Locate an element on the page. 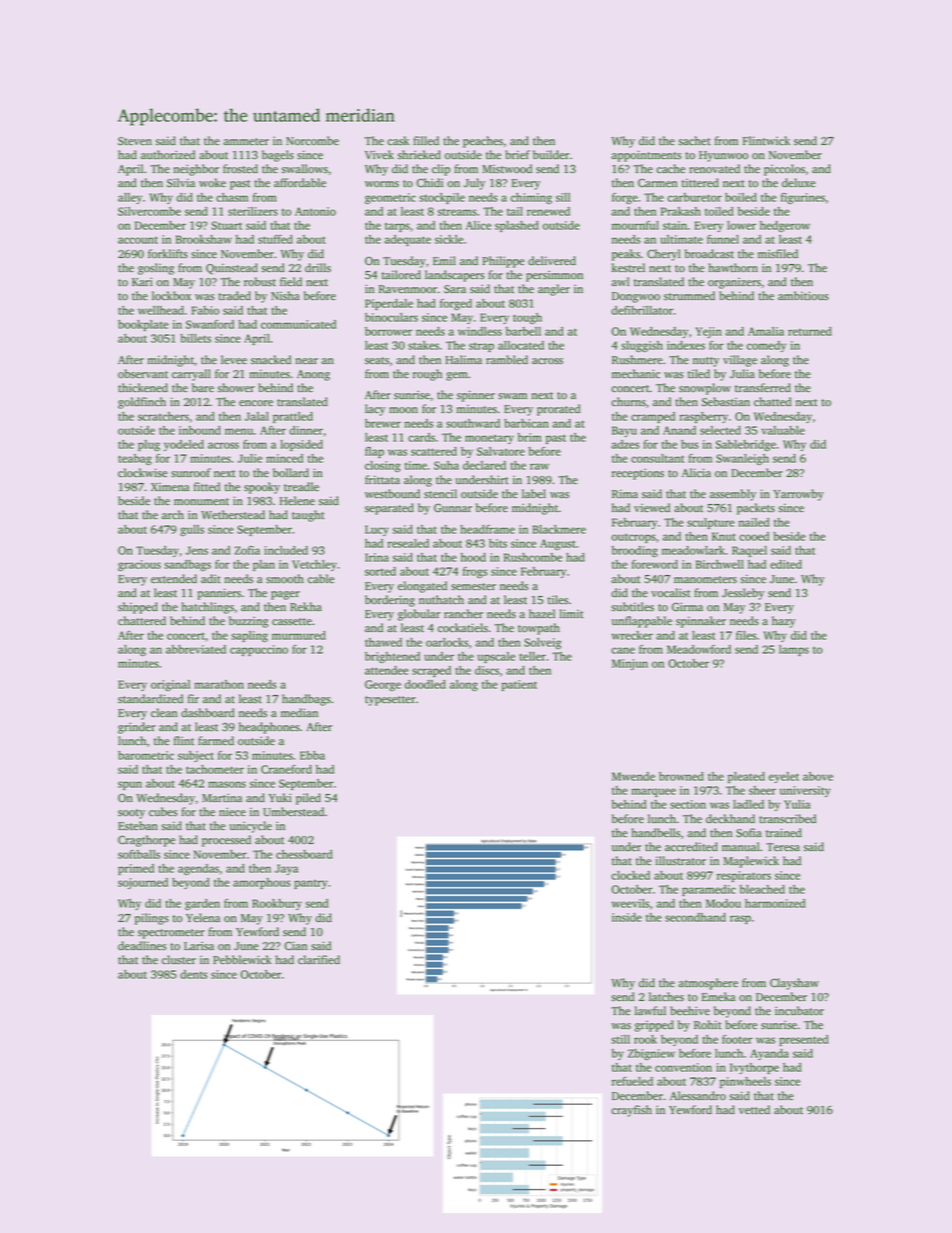 This document has width=952, height=1233. Teresa is located at coordinates (783, 847).
